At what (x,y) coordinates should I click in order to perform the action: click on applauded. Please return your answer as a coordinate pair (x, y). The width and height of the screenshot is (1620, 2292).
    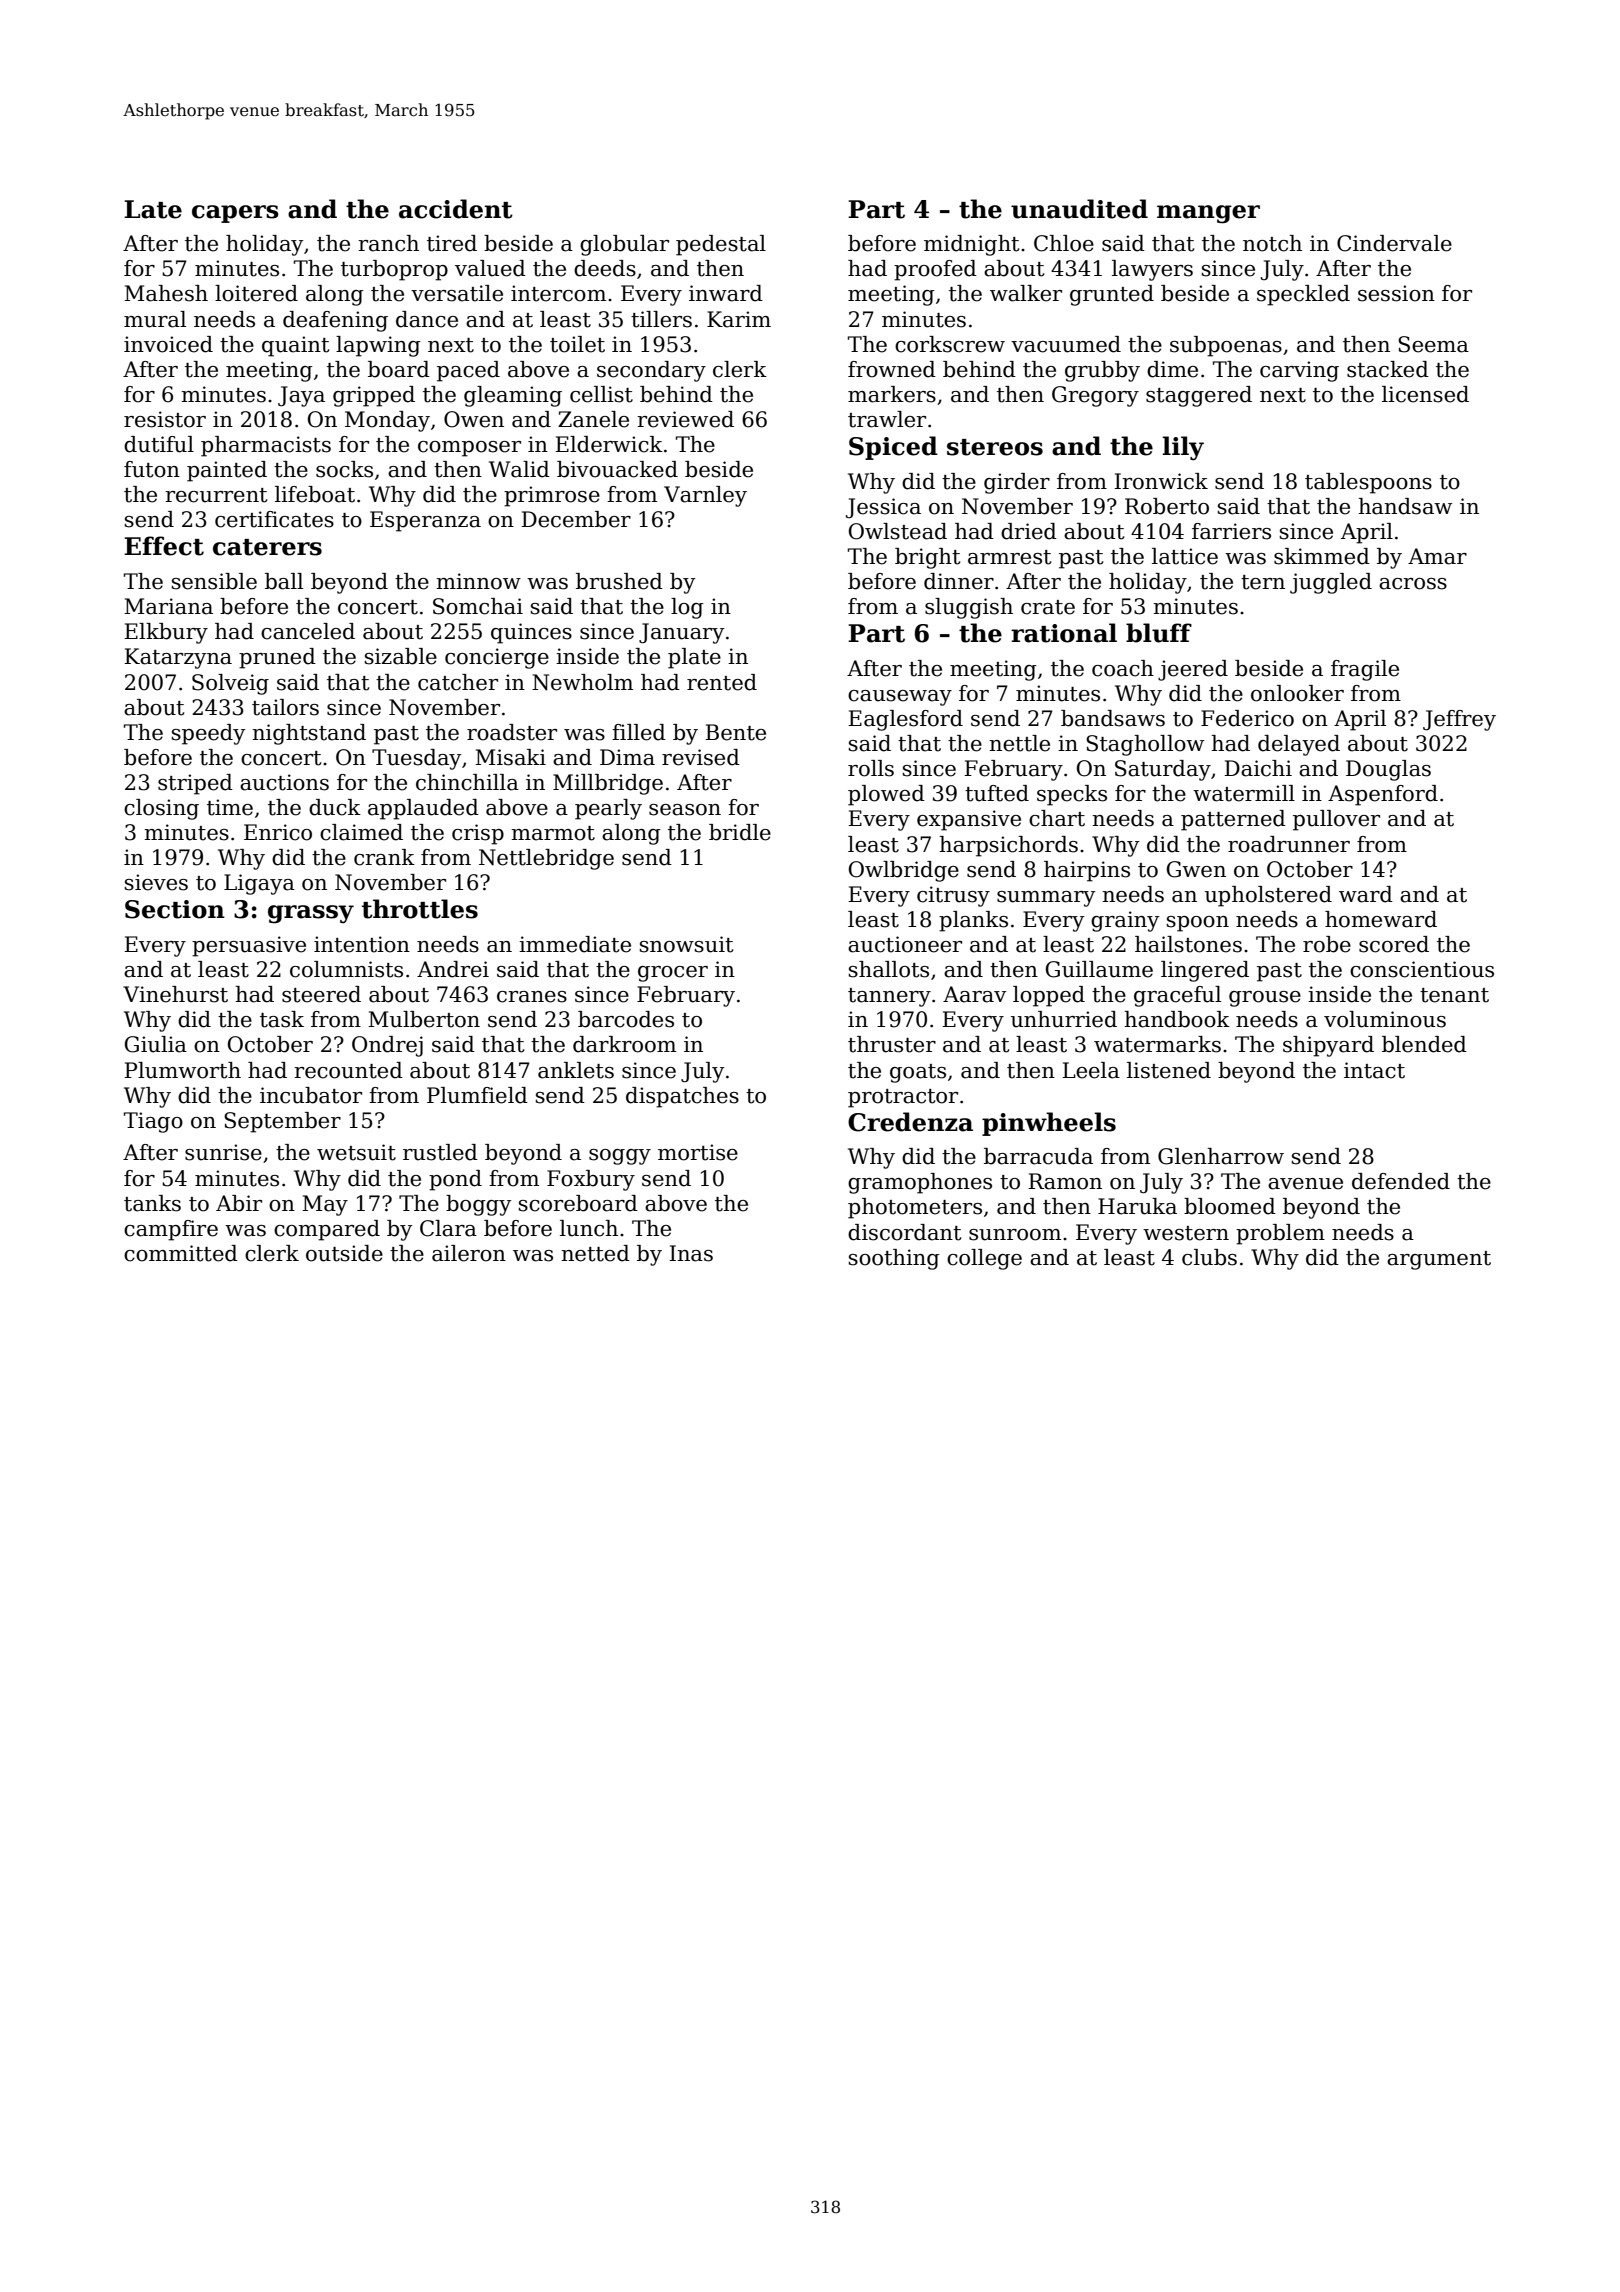
    Looking at the image, I should click on (423, 809).
